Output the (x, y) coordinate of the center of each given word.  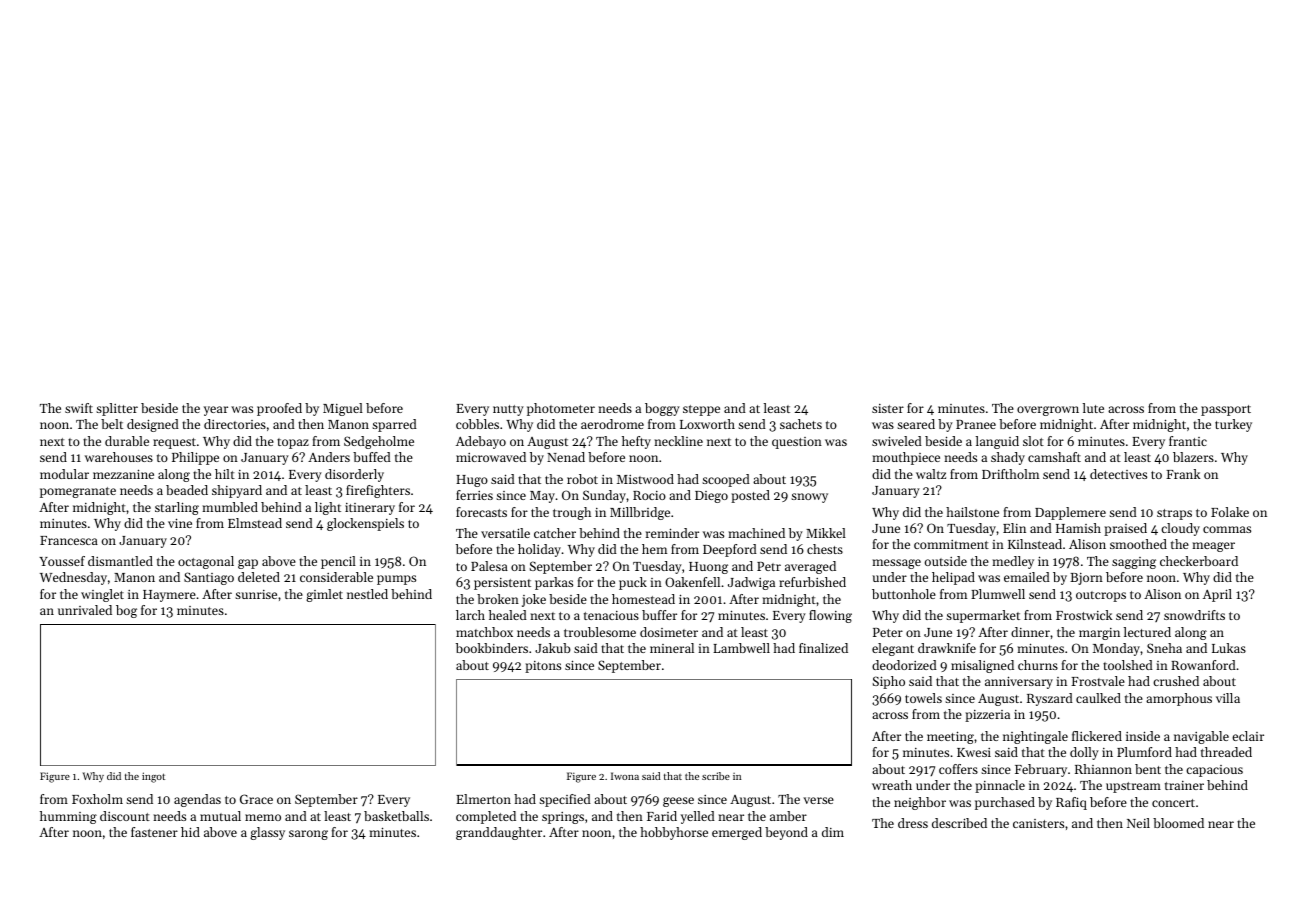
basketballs (396, 816)
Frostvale (1098, 681)
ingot (153, 777)
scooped (726, 480)
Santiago (209, 578)
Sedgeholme (379, 442)
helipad (953, 578)
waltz (931, 474)
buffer (659, 615)
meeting (950, 737)
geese (678, 802)
